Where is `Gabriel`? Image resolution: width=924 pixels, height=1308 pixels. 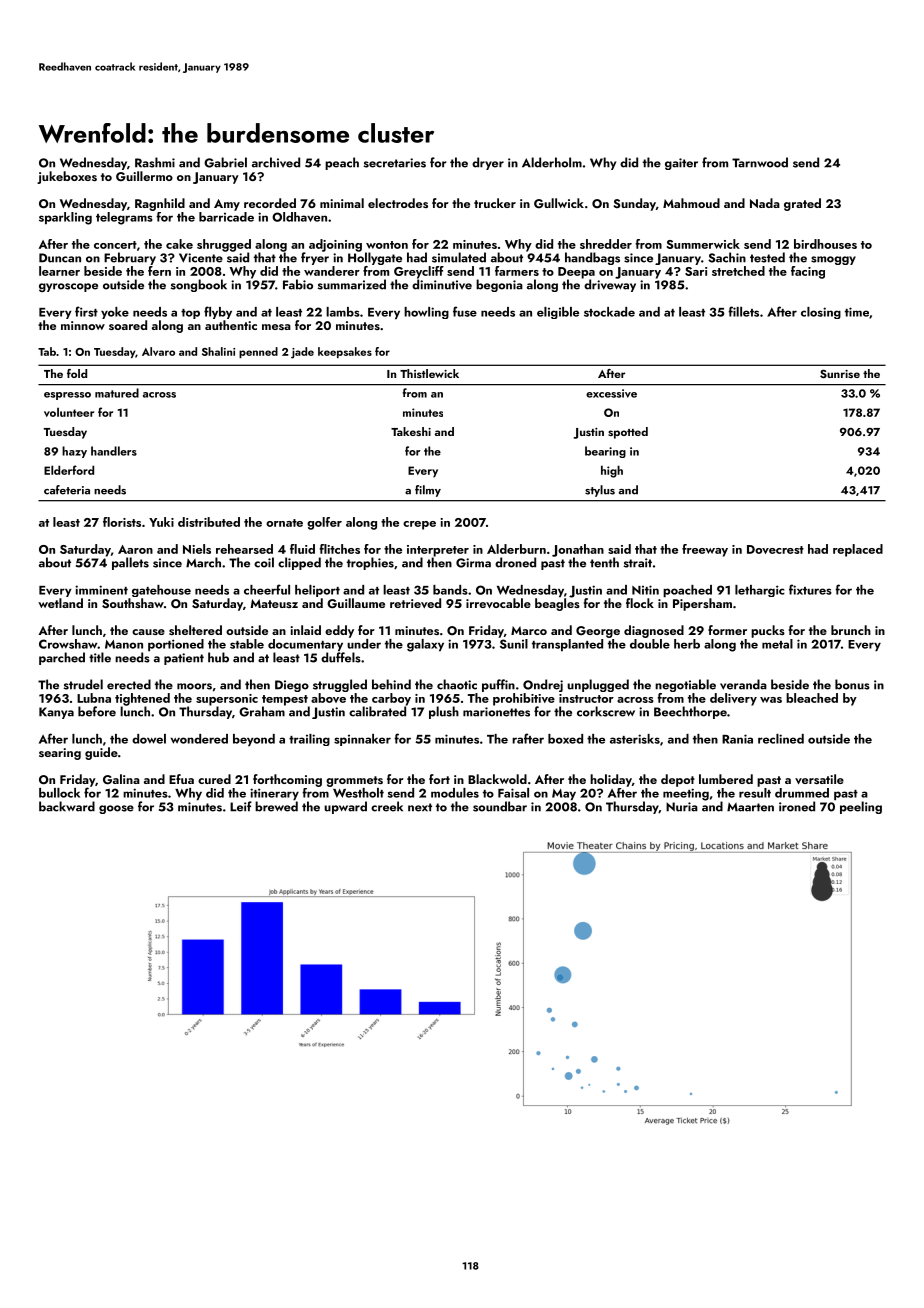
Gabriel is located at coordinates (225, 162).
